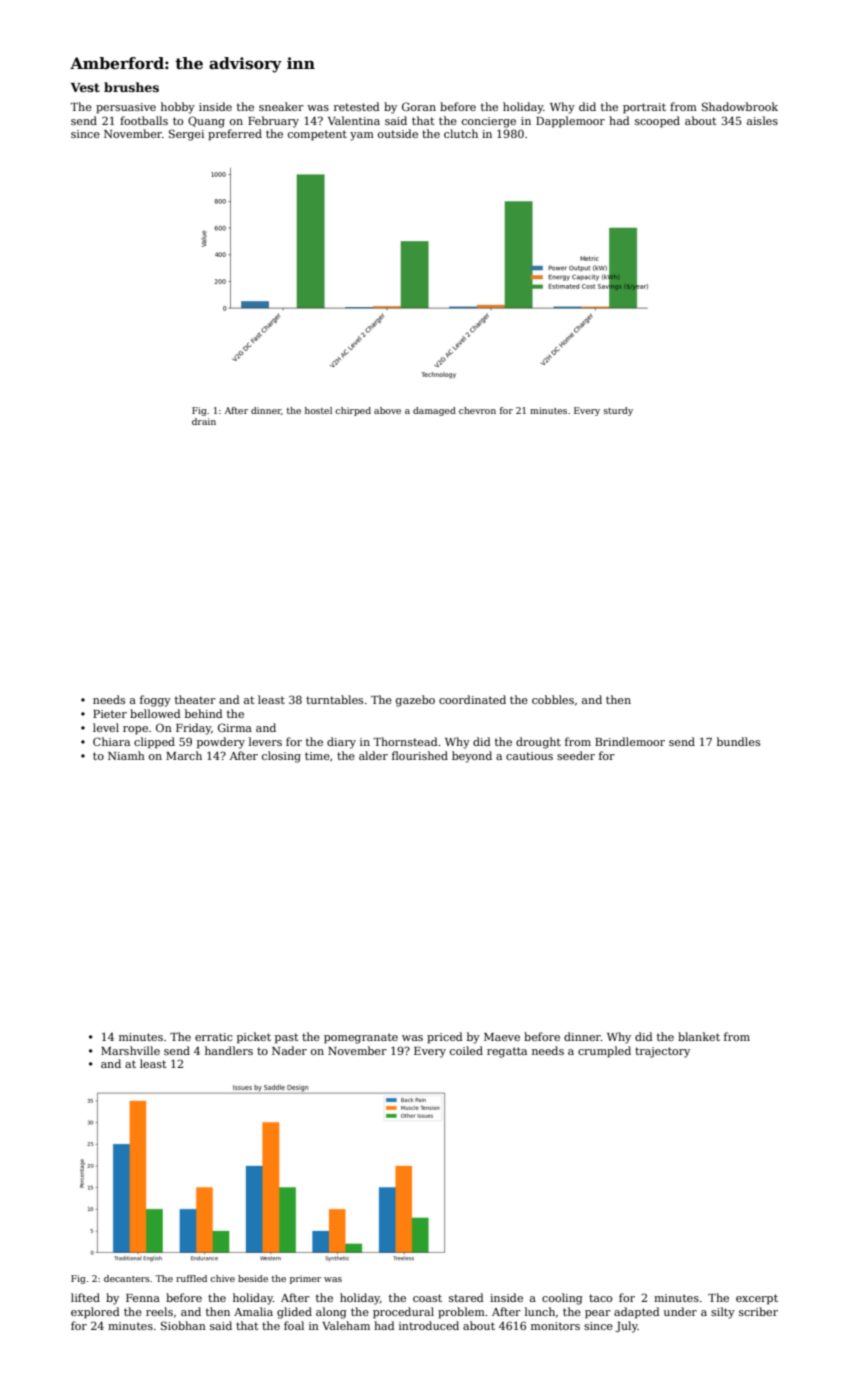  Describe the element at coordinates (762, 120) in the image. I see `aisles` at that location.
